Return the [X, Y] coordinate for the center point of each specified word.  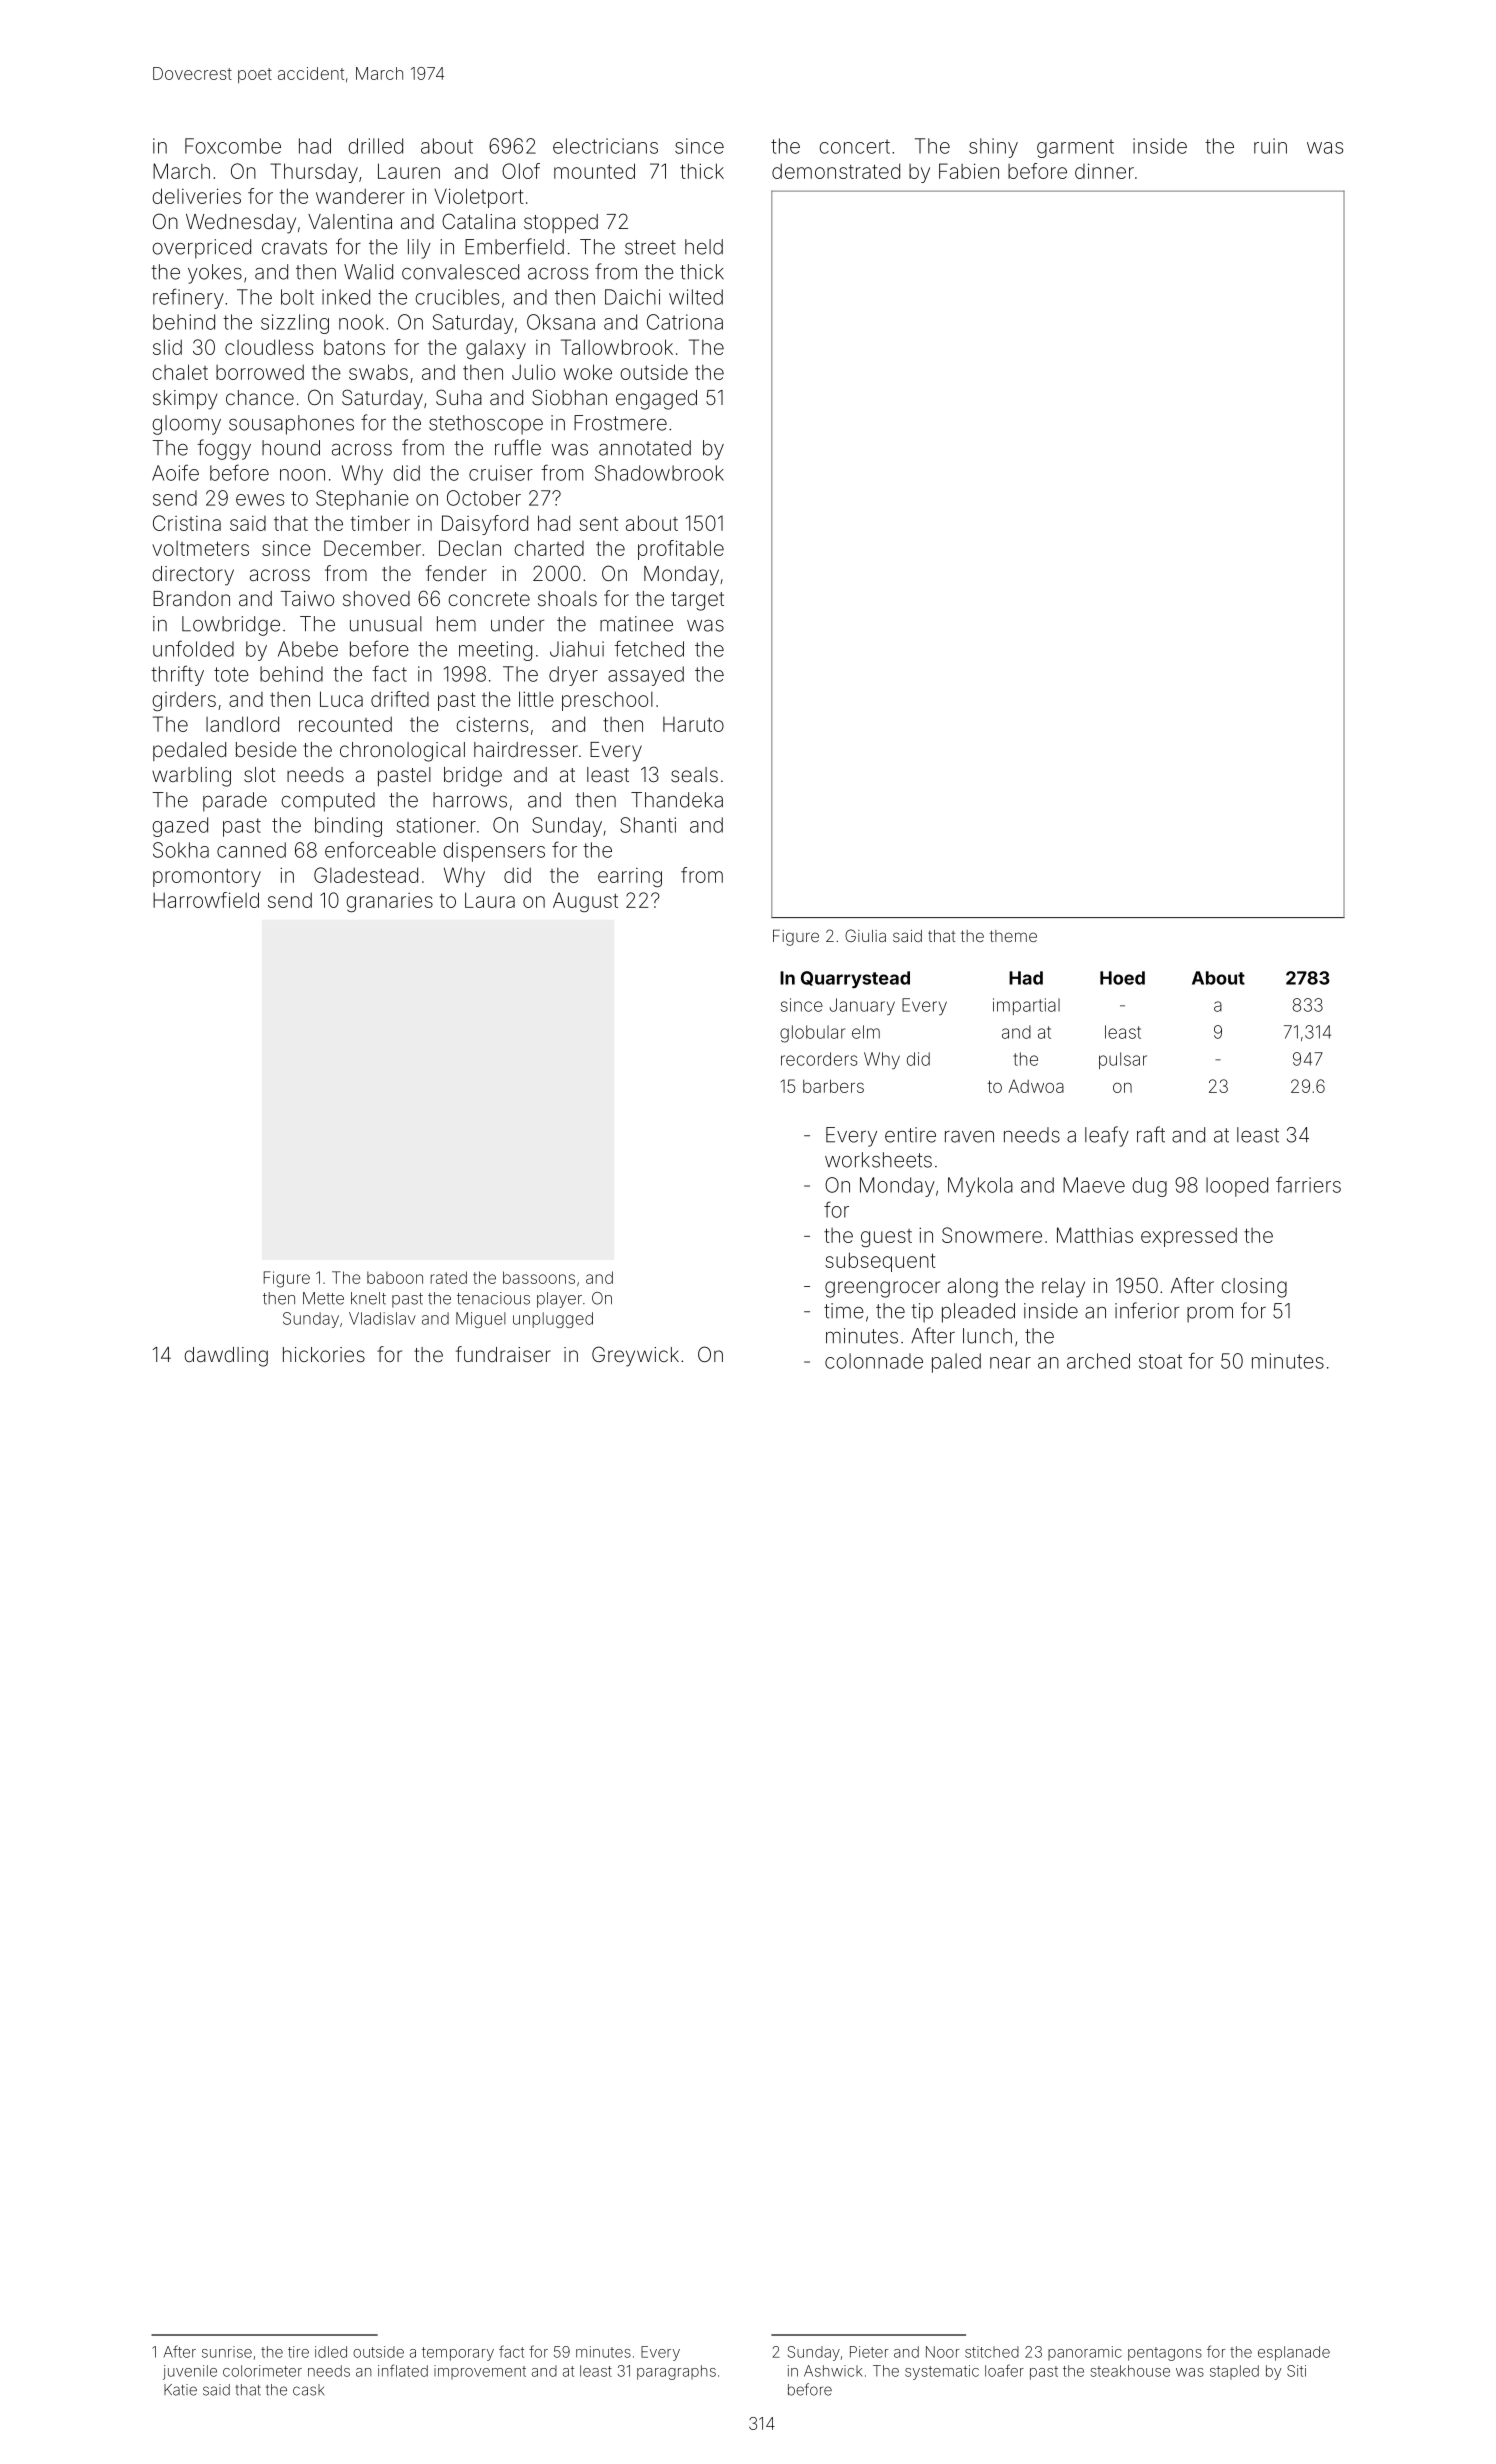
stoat [1160, 1361]
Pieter [869, 2352]
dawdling [226, 1357]
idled [331, 2352]
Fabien [969, 171]
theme [1013, 936]
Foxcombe [233, 146]
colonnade [874, 1361]
